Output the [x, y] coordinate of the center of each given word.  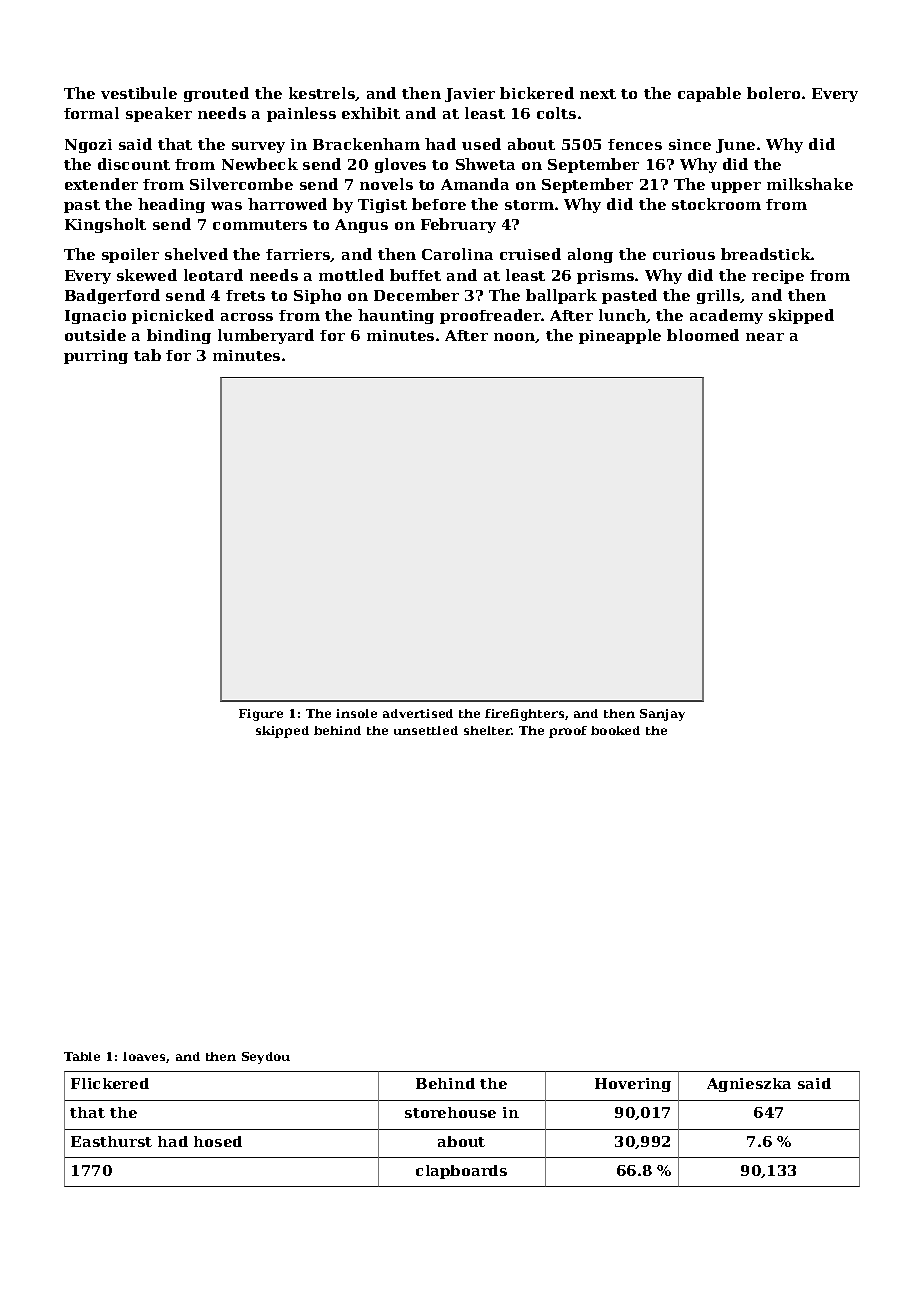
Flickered [110, 1083]
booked [615, 730]
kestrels [322, 93]
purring [96, 357]
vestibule [139, 93]
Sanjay [662, 715]
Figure [261, 715]
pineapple [620, 336]
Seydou [266, 1058]
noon [515, 338]
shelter [488, 730]
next [598, 94]
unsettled [426, 730]
